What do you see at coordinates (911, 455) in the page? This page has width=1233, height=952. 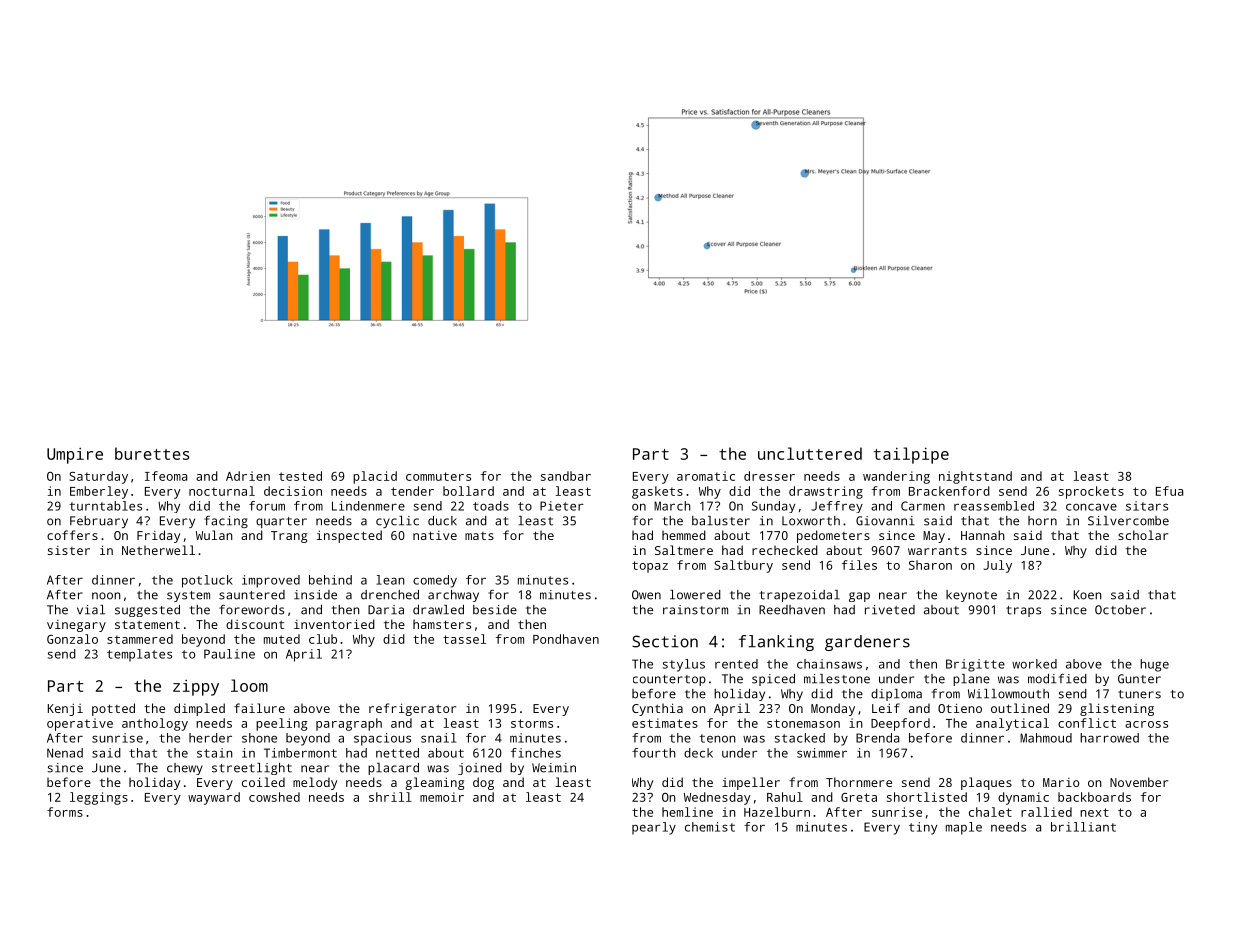 I see `tailpipe` at bounding box center [911, 455].
